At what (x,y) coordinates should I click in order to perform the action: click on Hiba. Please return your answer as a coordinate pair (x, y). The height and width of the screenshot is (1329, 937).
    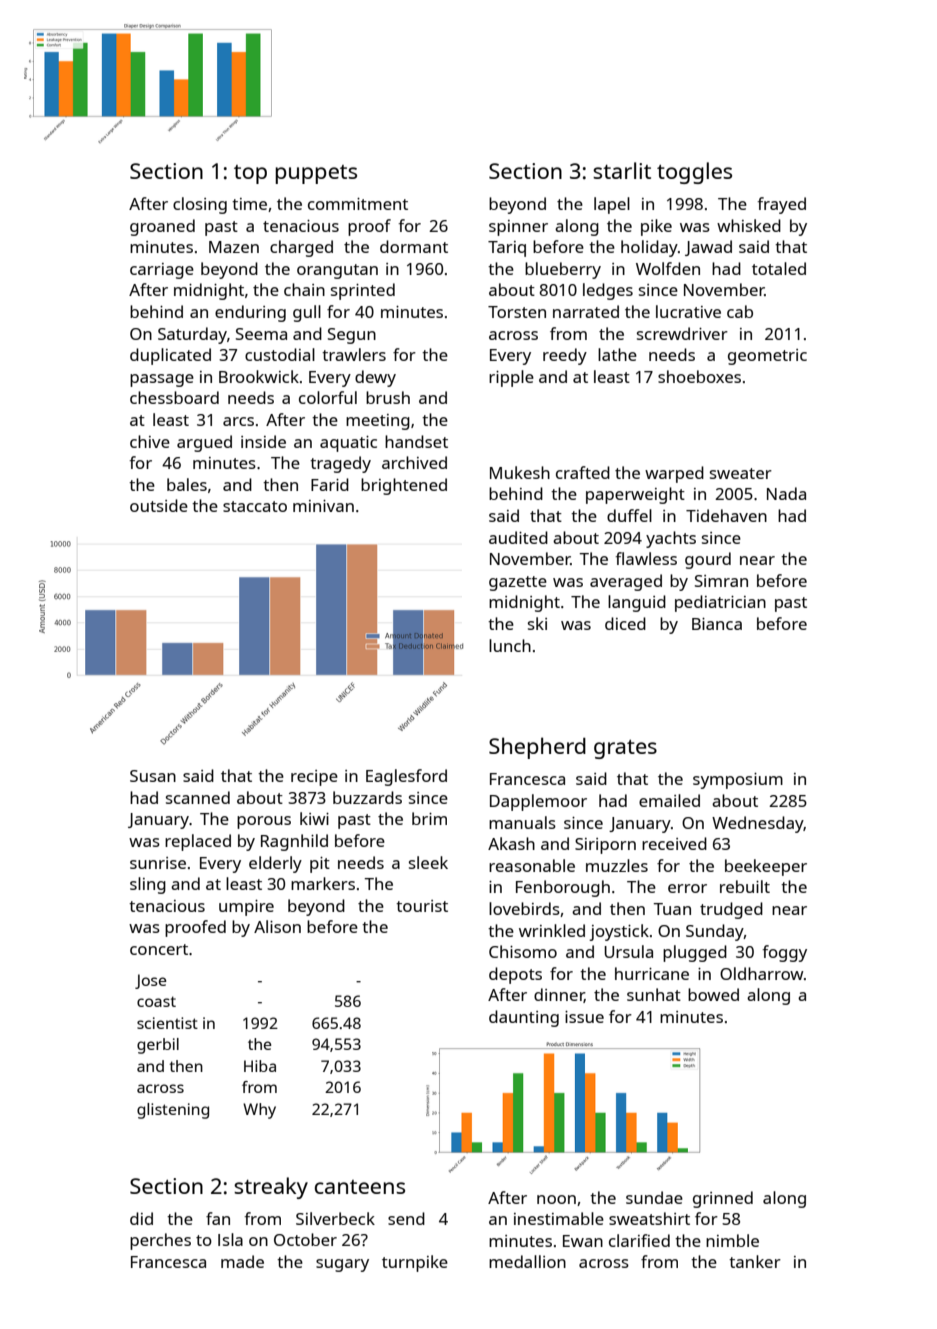
    Looking at the image, I should click on (260, 1066).
